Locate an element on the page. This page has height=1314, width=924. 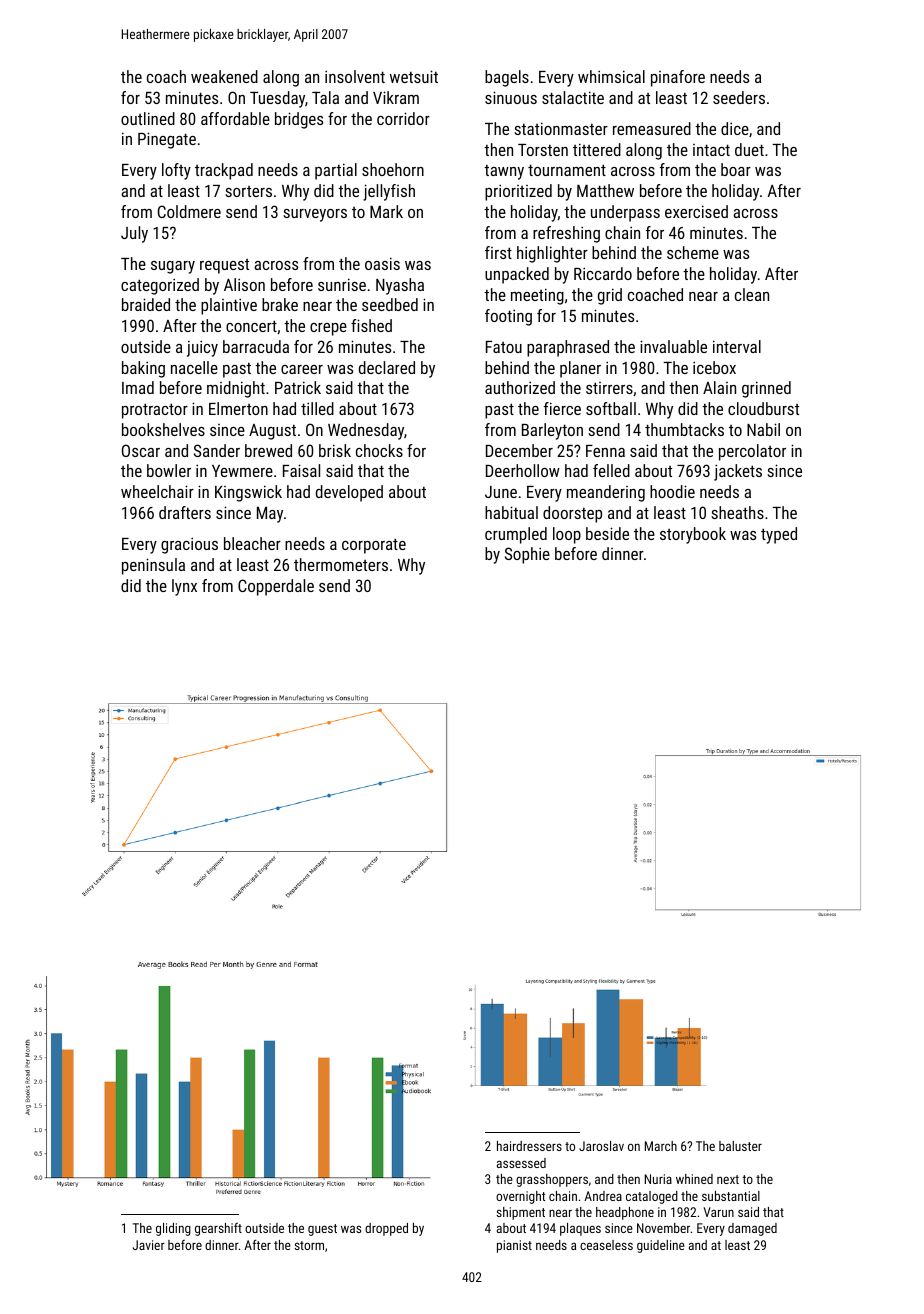
baluster is located at coordinates (740, 1146).
